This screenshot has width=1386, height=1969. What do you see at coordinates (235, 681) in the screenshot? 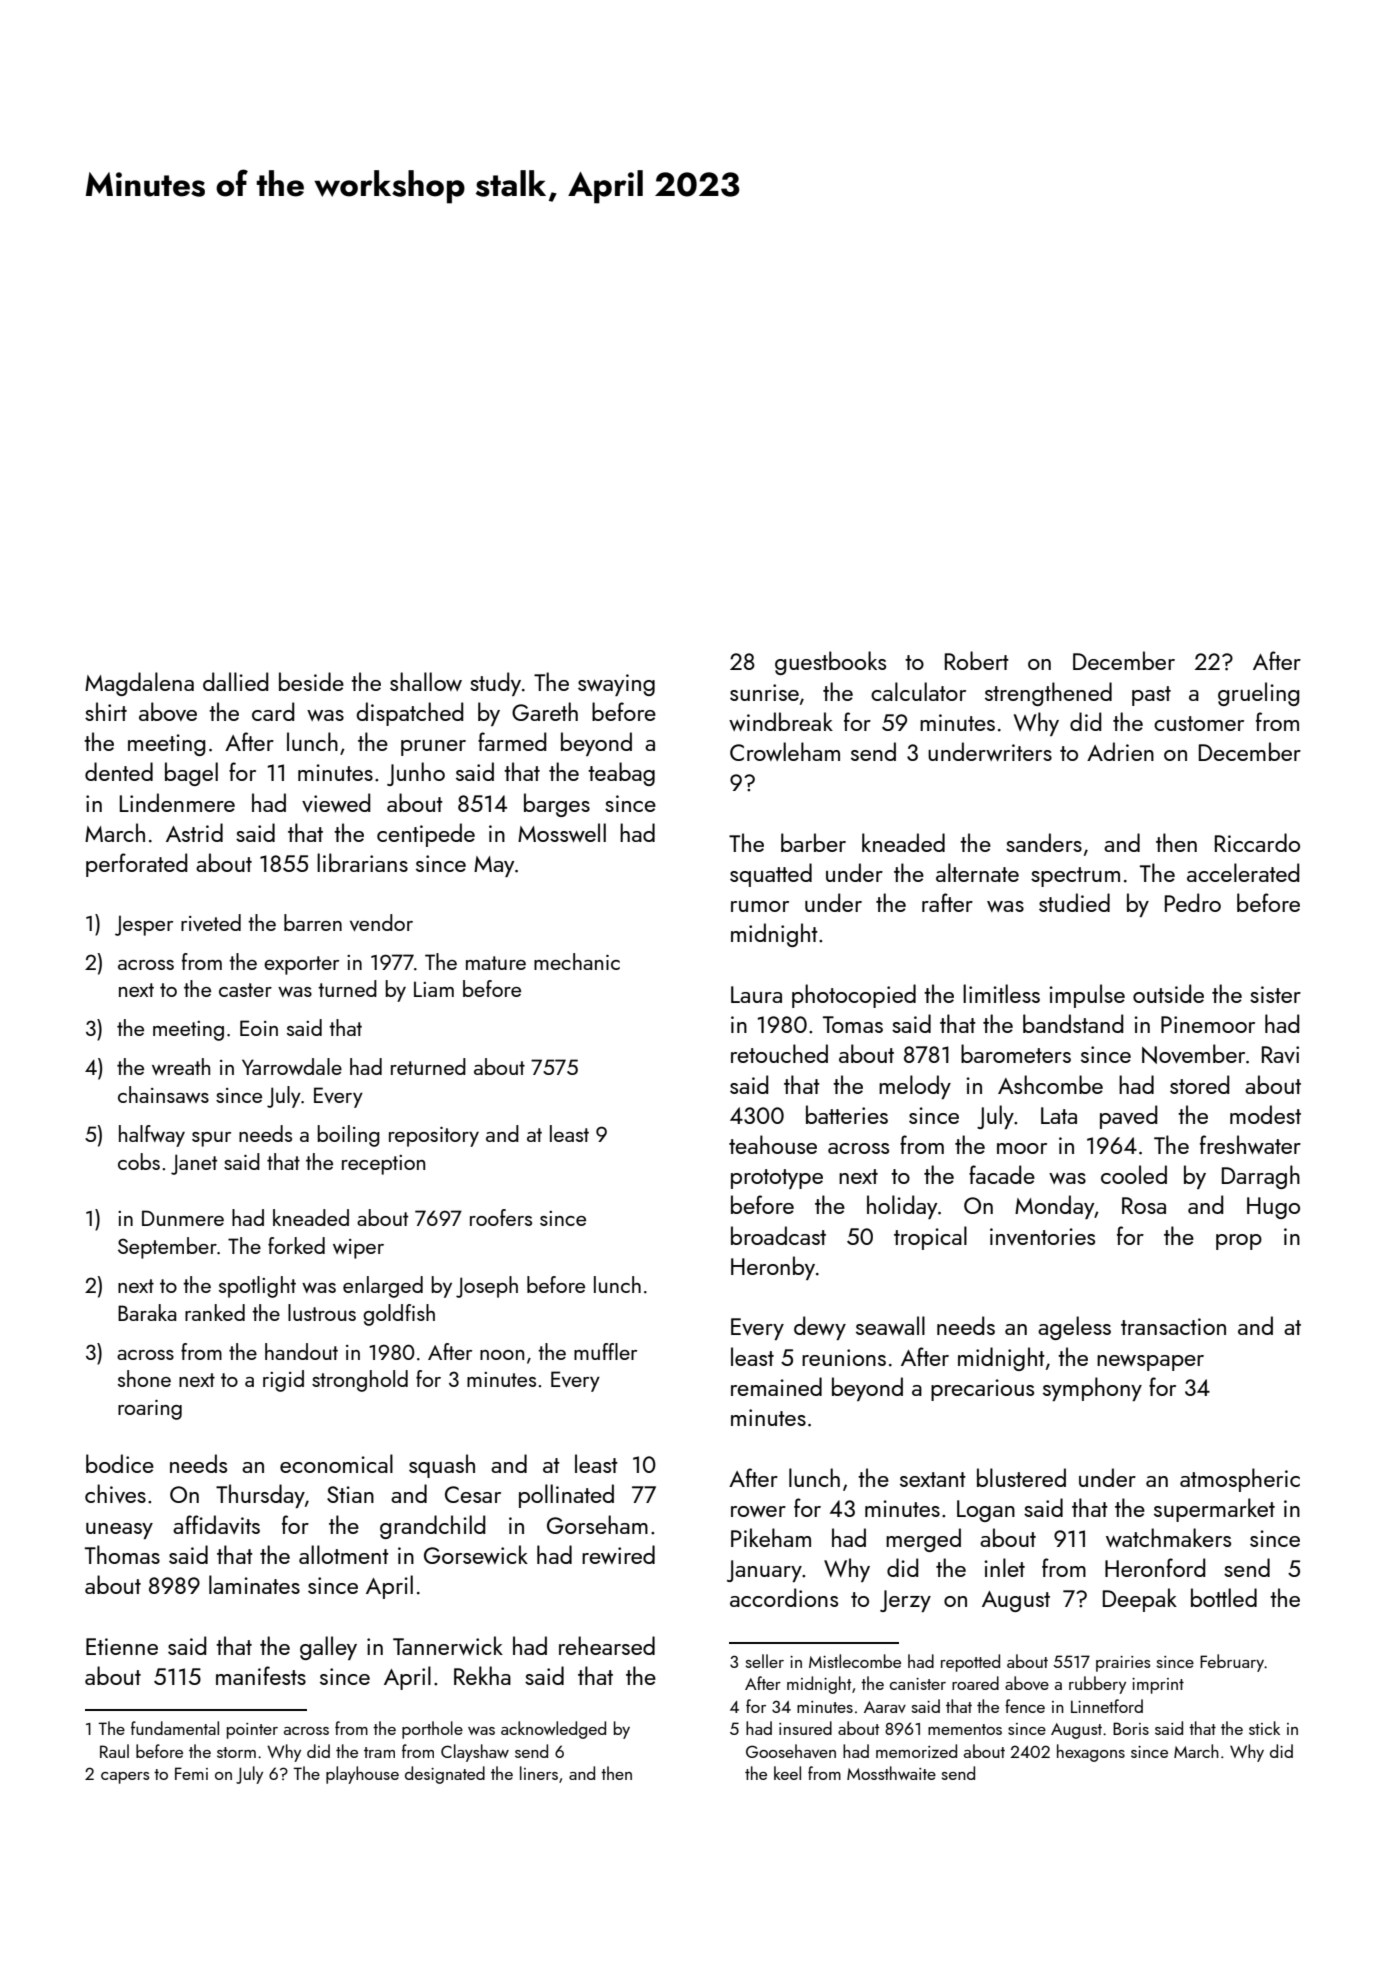
I see `dallied` at bounding box center [235, 681].
